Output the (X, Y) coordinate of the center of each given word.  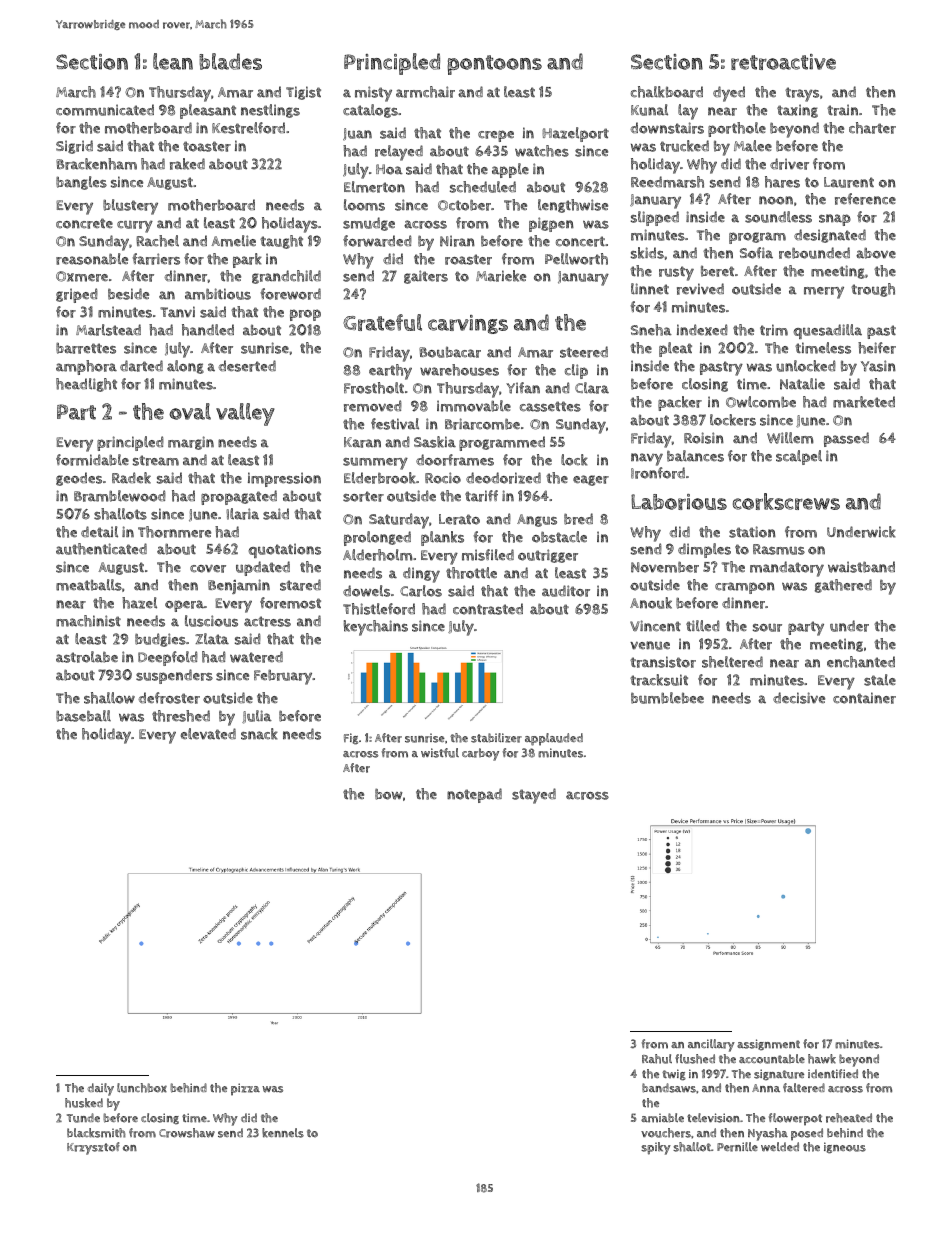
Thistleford (379, 609)
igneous (845, 1147)
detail (99, 532)
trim (774, 330)
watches (542, 151)
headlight (86, 385)
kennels (283, 1133)
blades (230, 61)
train (842, 110)
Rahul (657, 1059)
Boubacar (450, 352)
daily (101, 1089)
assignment (768, 1045)
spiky (656, 1148)
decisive (799, 698)
